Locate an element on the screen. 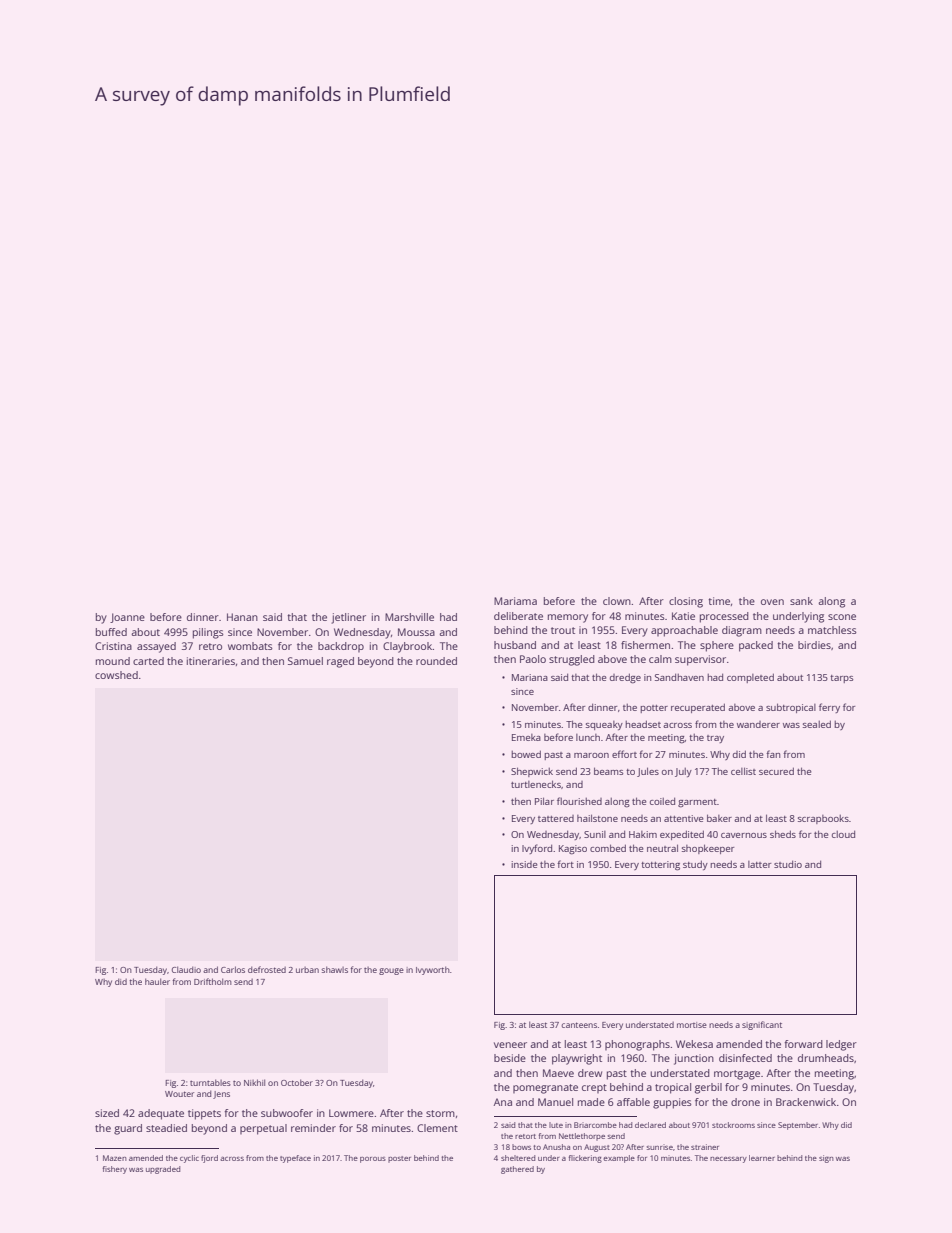 Image resolution: width=952 pixels, height=1233 pixels. defrosted is located at coordinates (267, 969).
